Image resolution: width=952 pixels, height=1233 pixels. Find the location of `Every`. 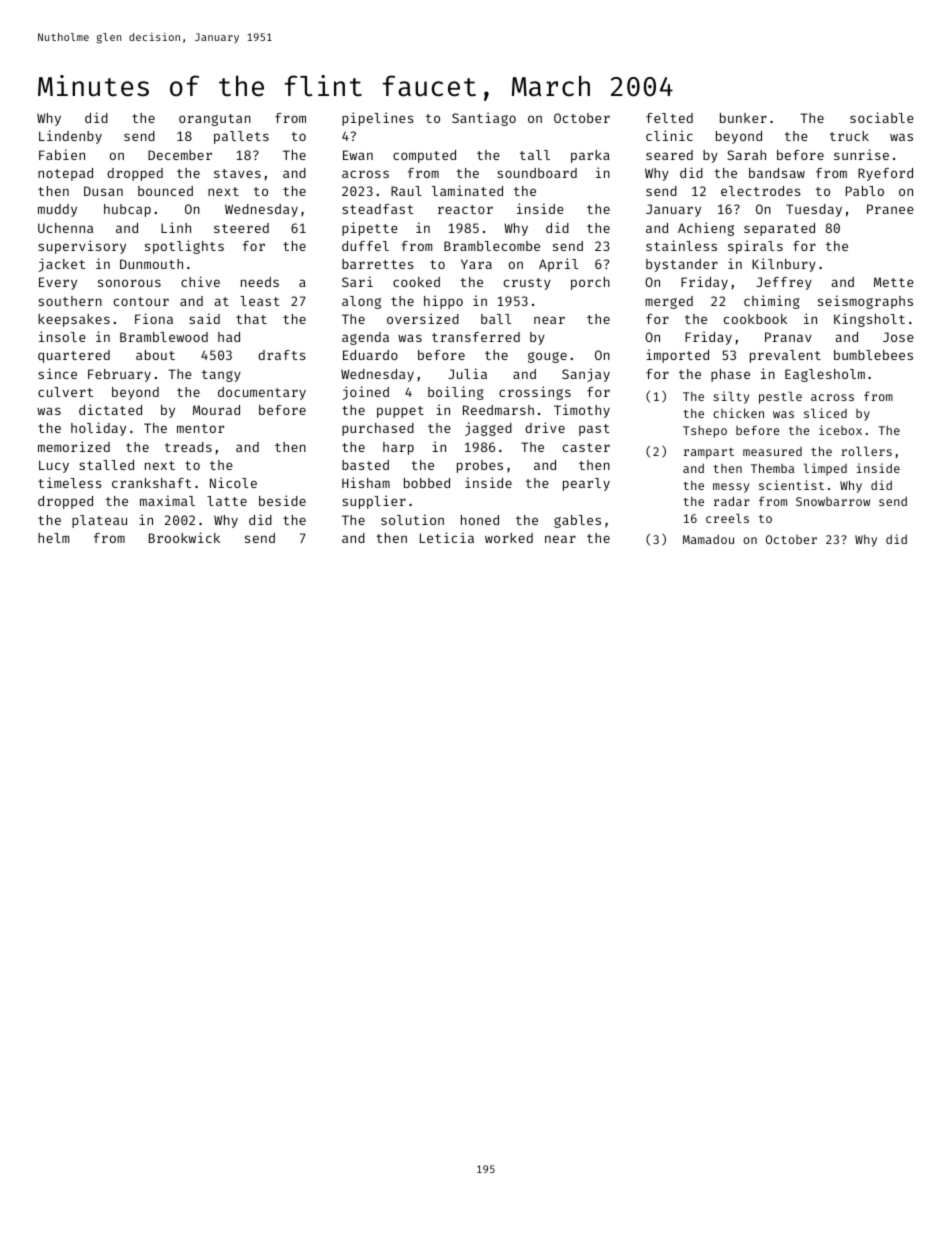

Every is located at coordinates (58, 283).
